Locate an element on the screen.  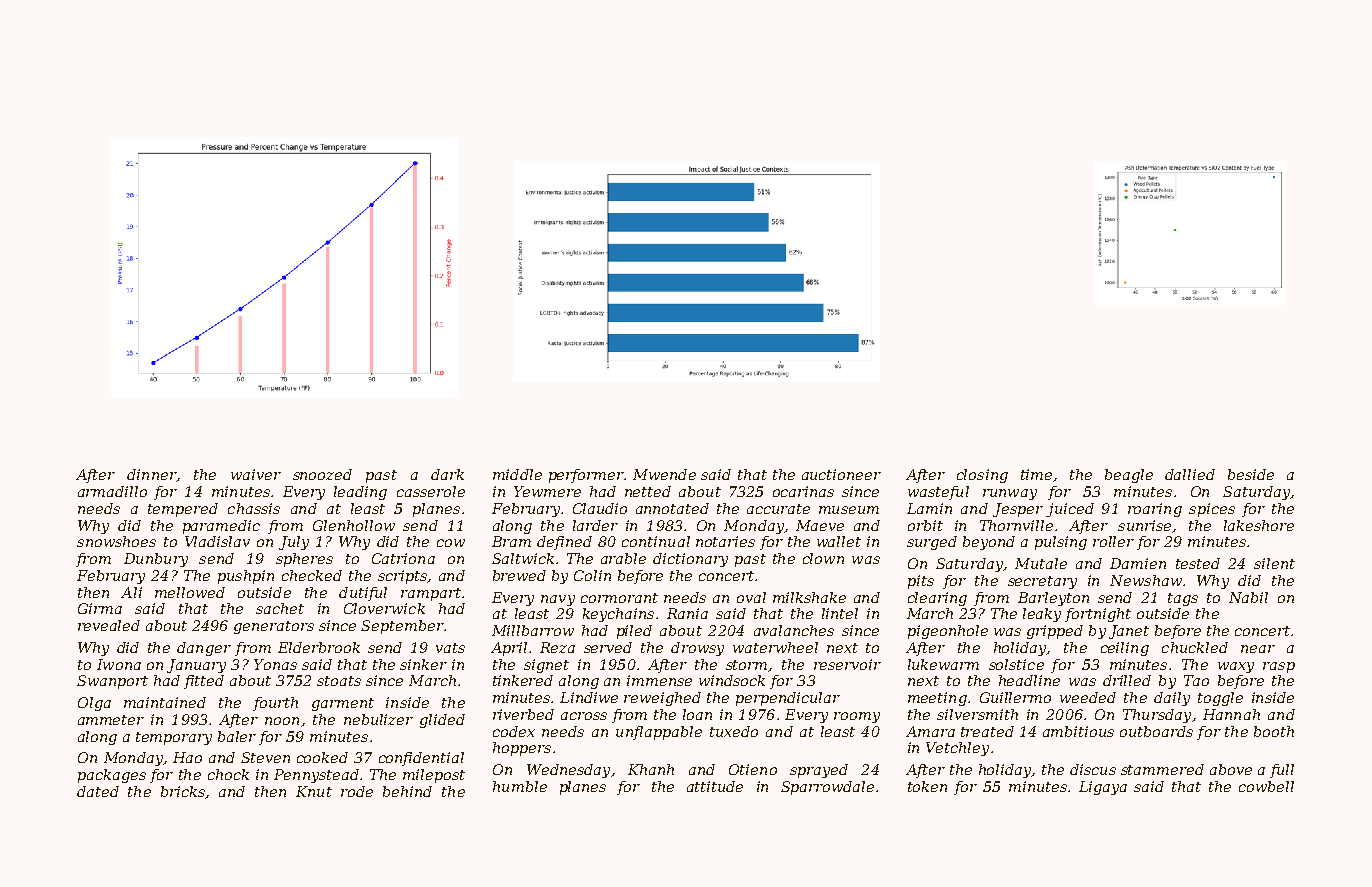
auctioneer is located at coordinates (841, 474).
